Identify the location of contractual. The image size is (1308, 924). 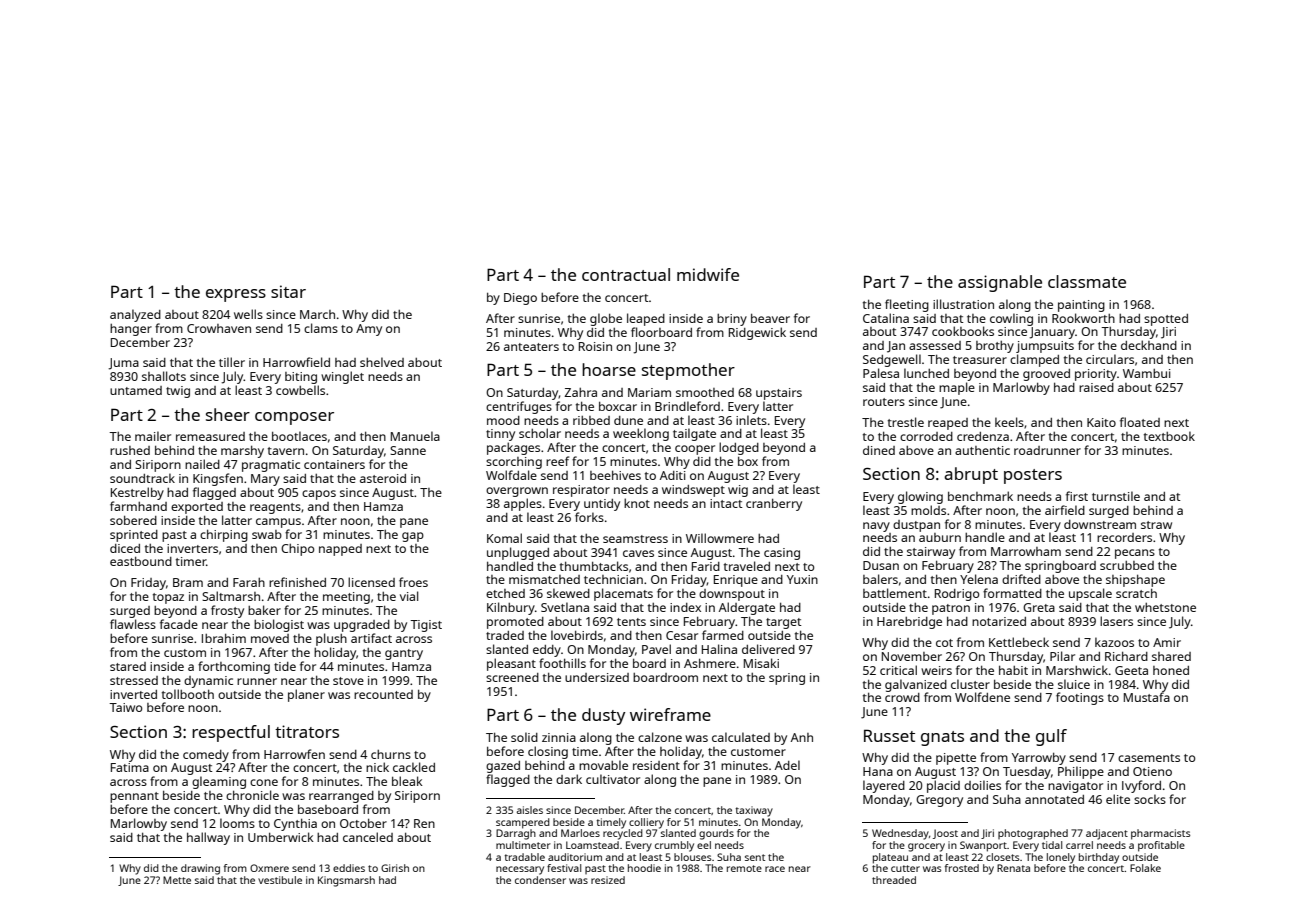
(626, 274).
